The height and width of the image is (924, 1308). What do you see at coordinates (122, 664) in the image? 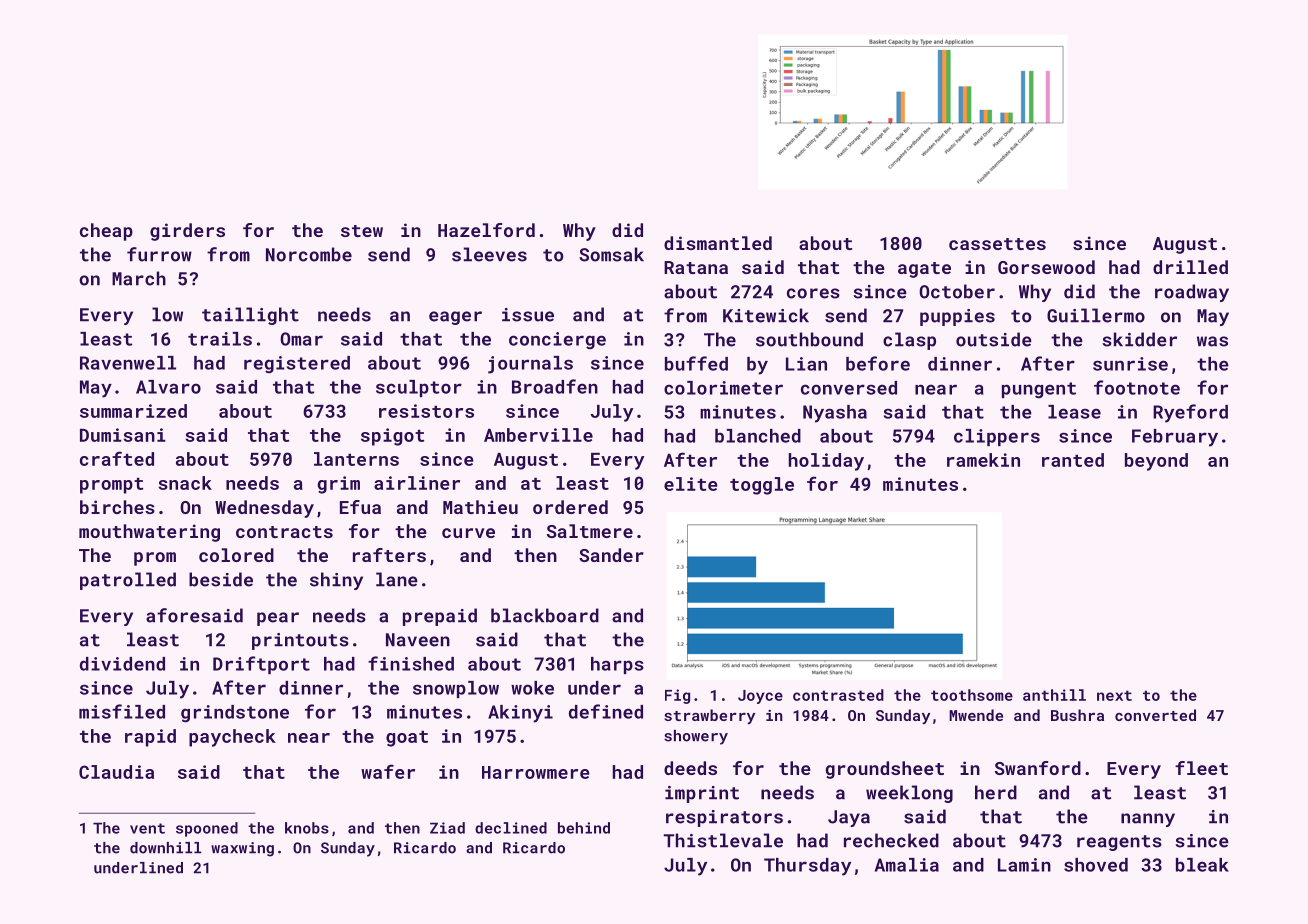
I see `dividend` at bounding box center [122, 664].
